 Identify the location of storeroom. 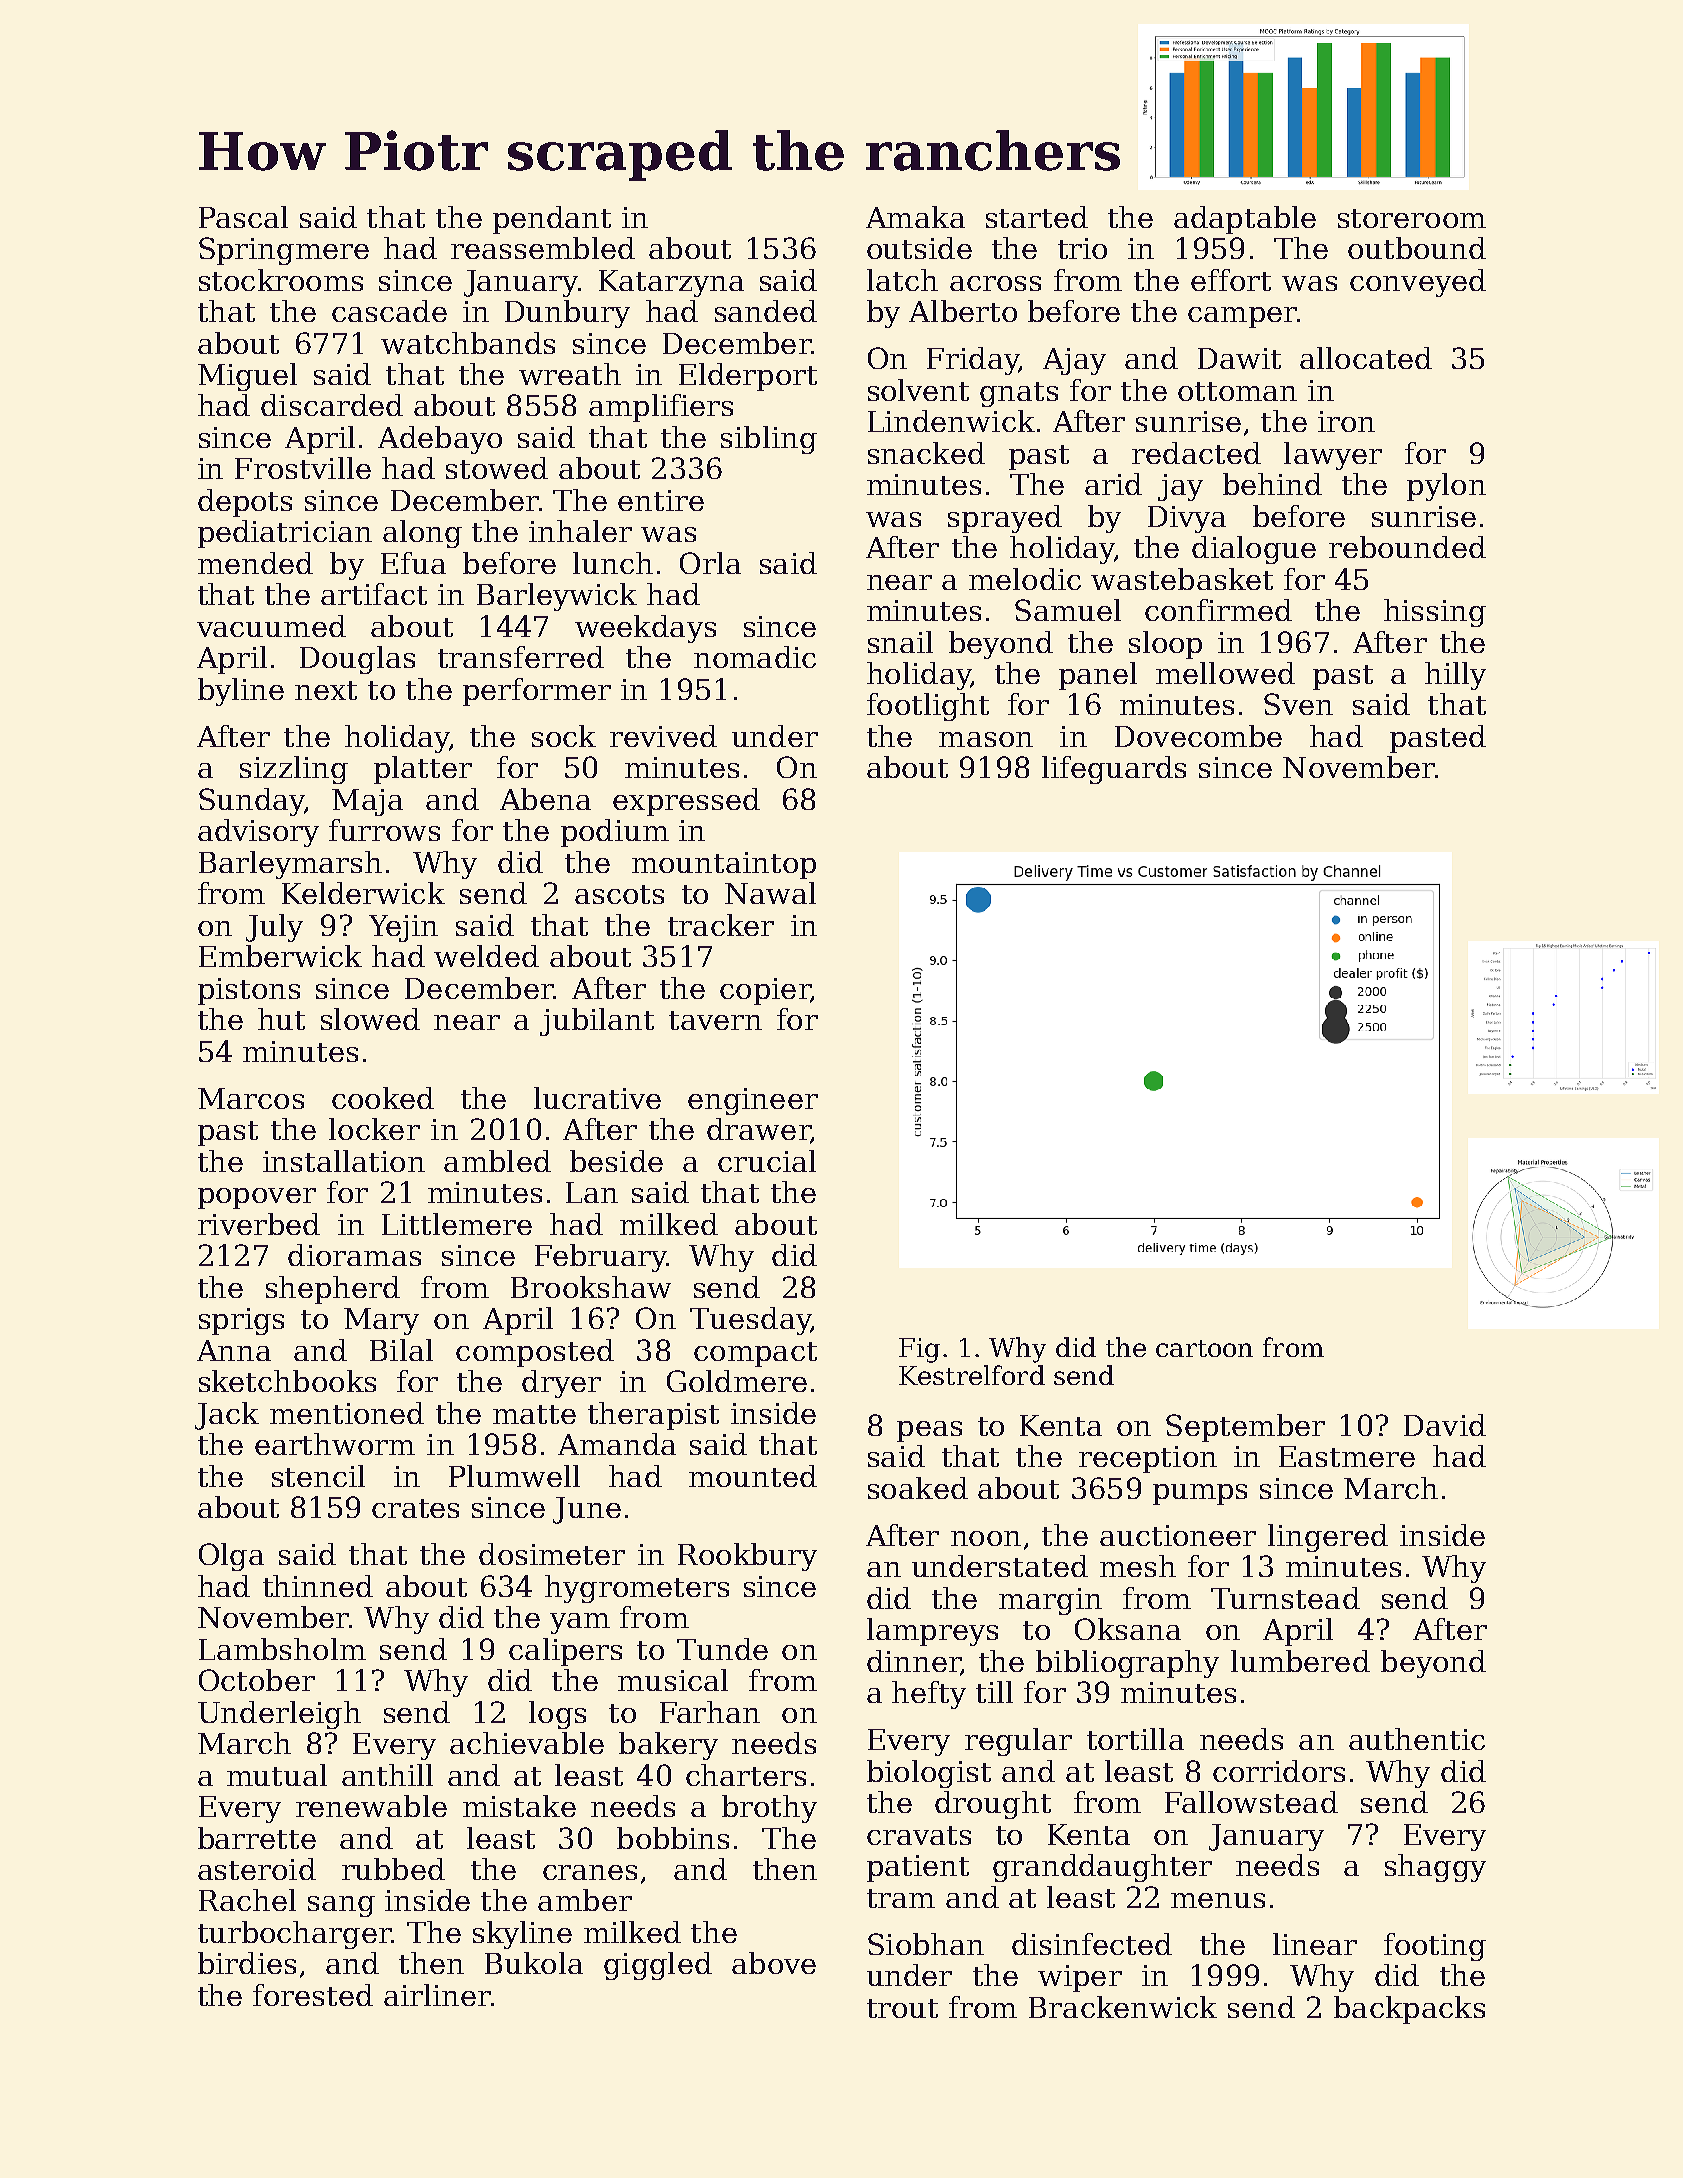
(1412, 218).
